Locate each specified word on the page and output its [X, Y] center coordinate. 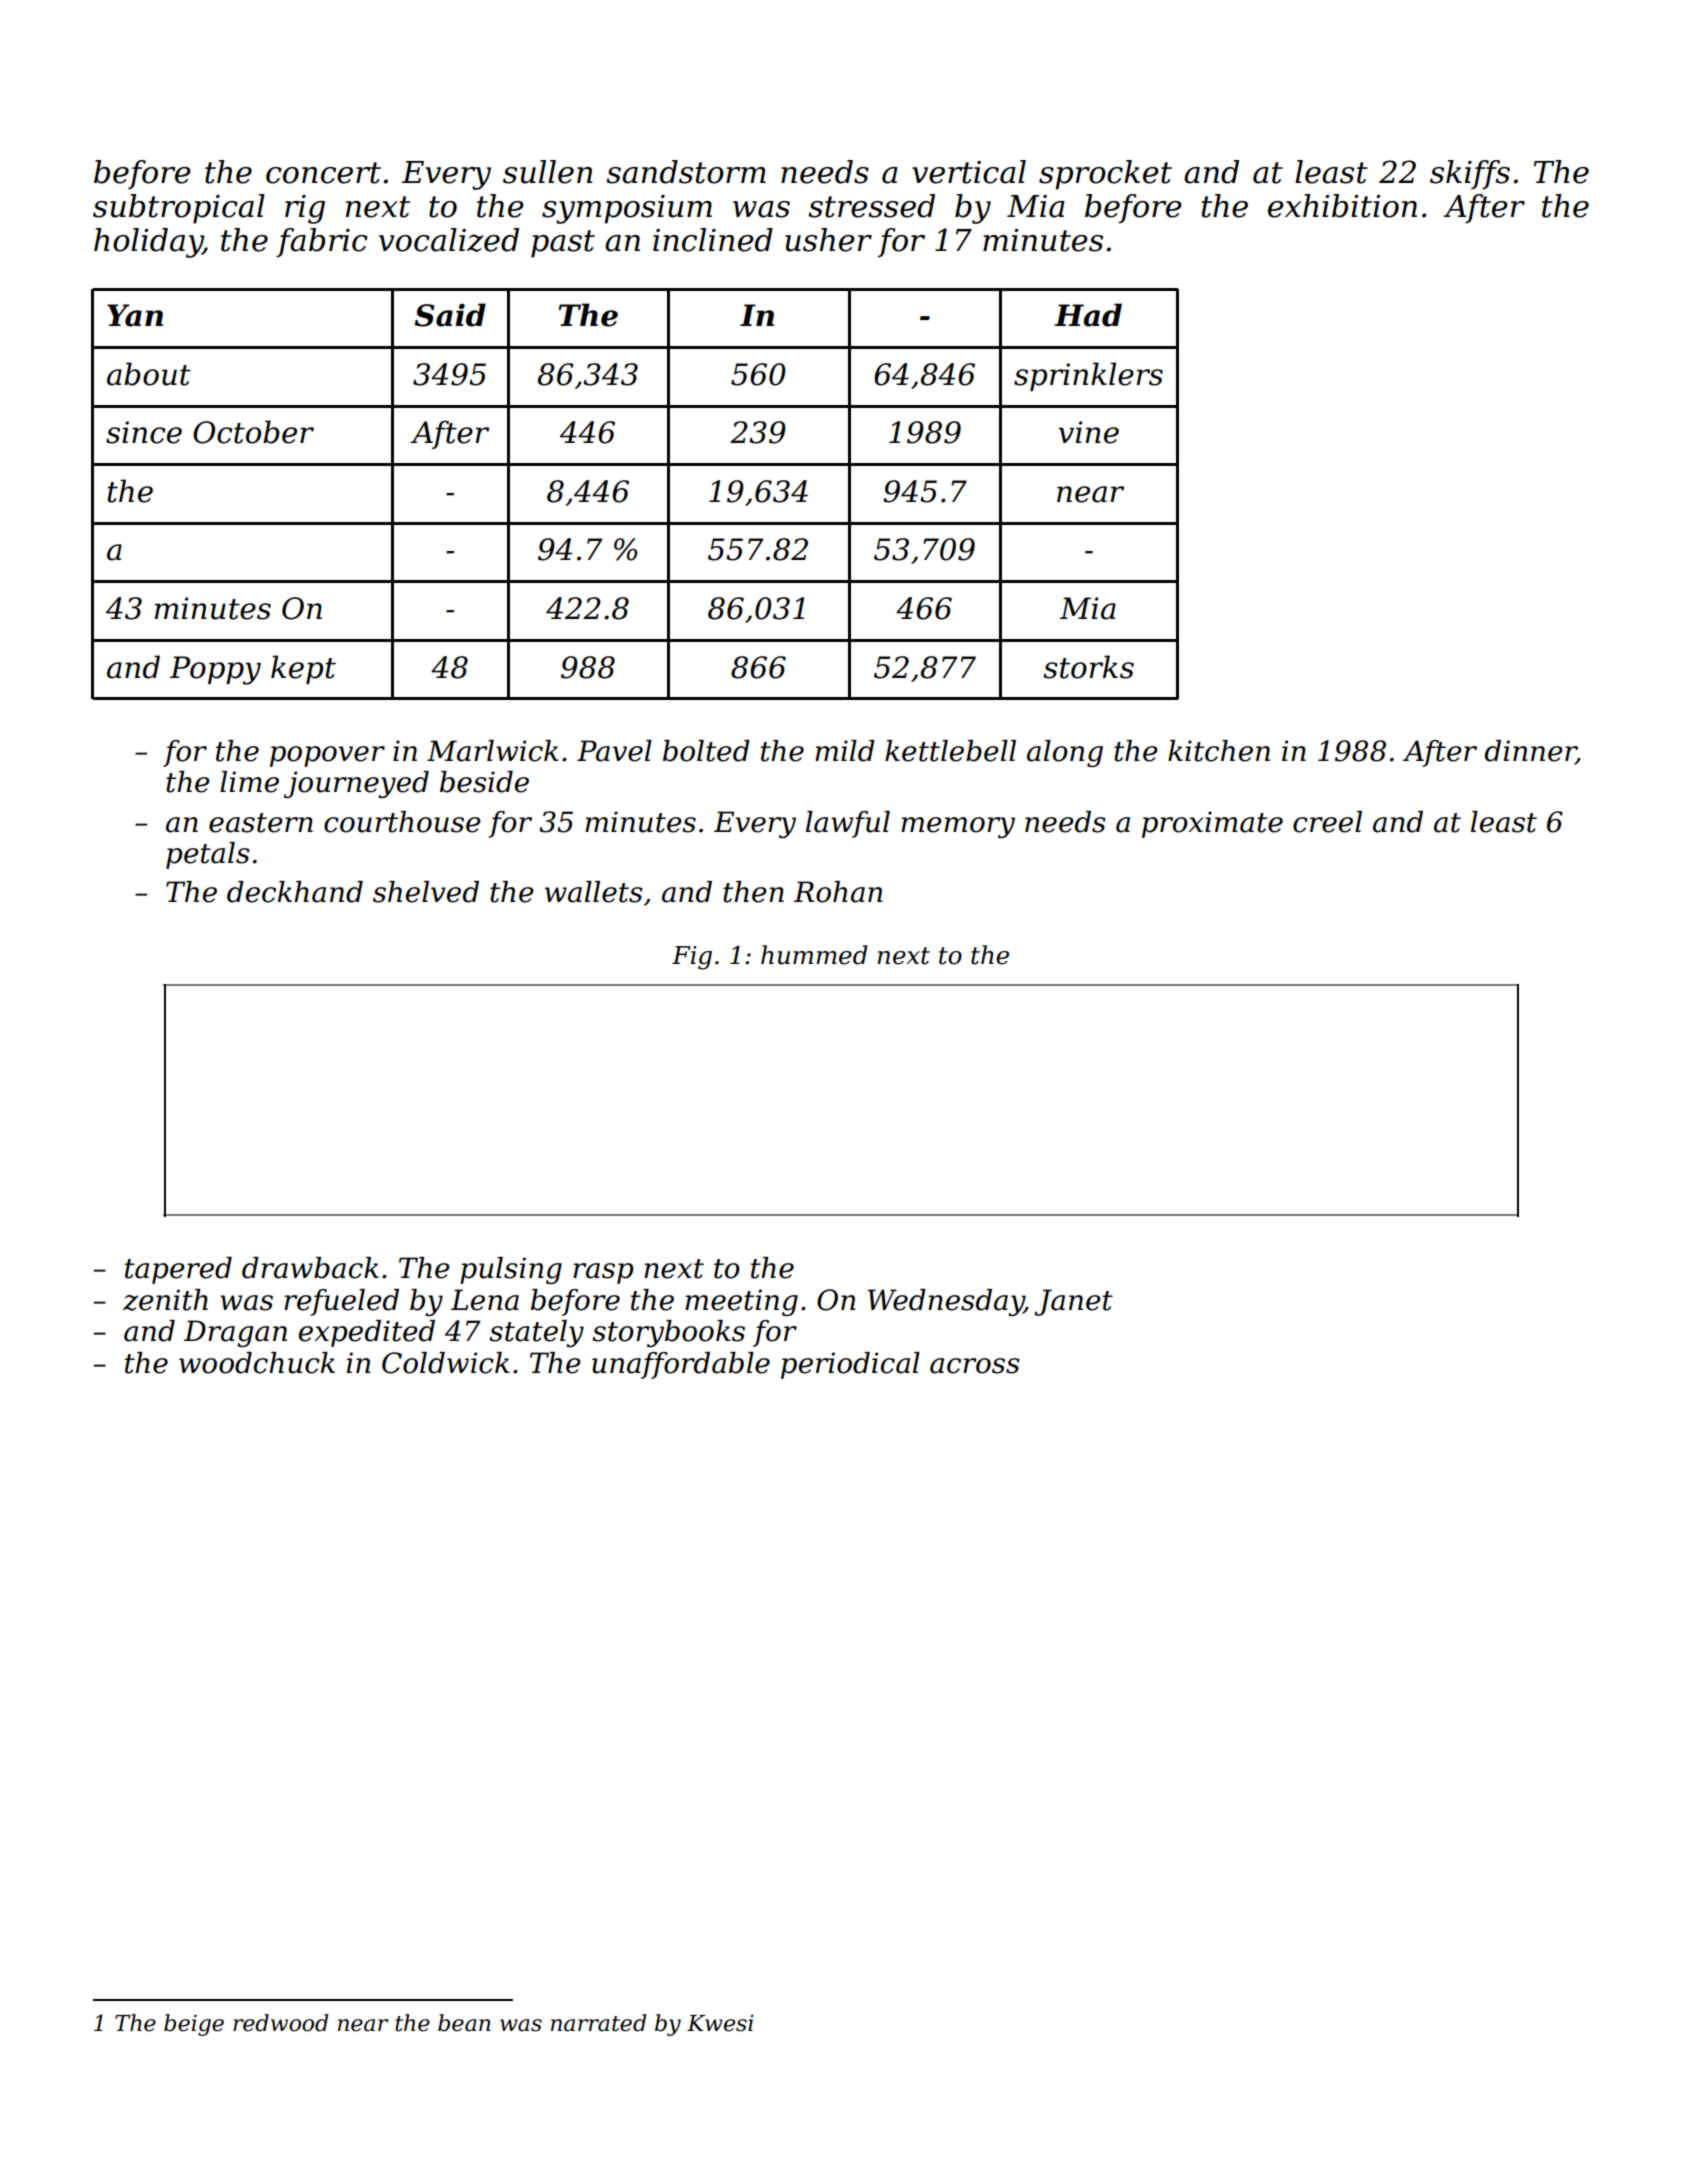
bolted [706, 751]
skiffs [1470, 174]
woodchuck [257, 1363]
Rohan [838, 892]
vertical [969, 172]
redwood [280, 2023]
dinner [1530, 752]
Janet [1073, 1302]
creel [1327, 822]
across [975, 1366]
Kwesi [720, 2023]
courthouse [402, 822]
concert [323, 173]
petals [208, 855]
